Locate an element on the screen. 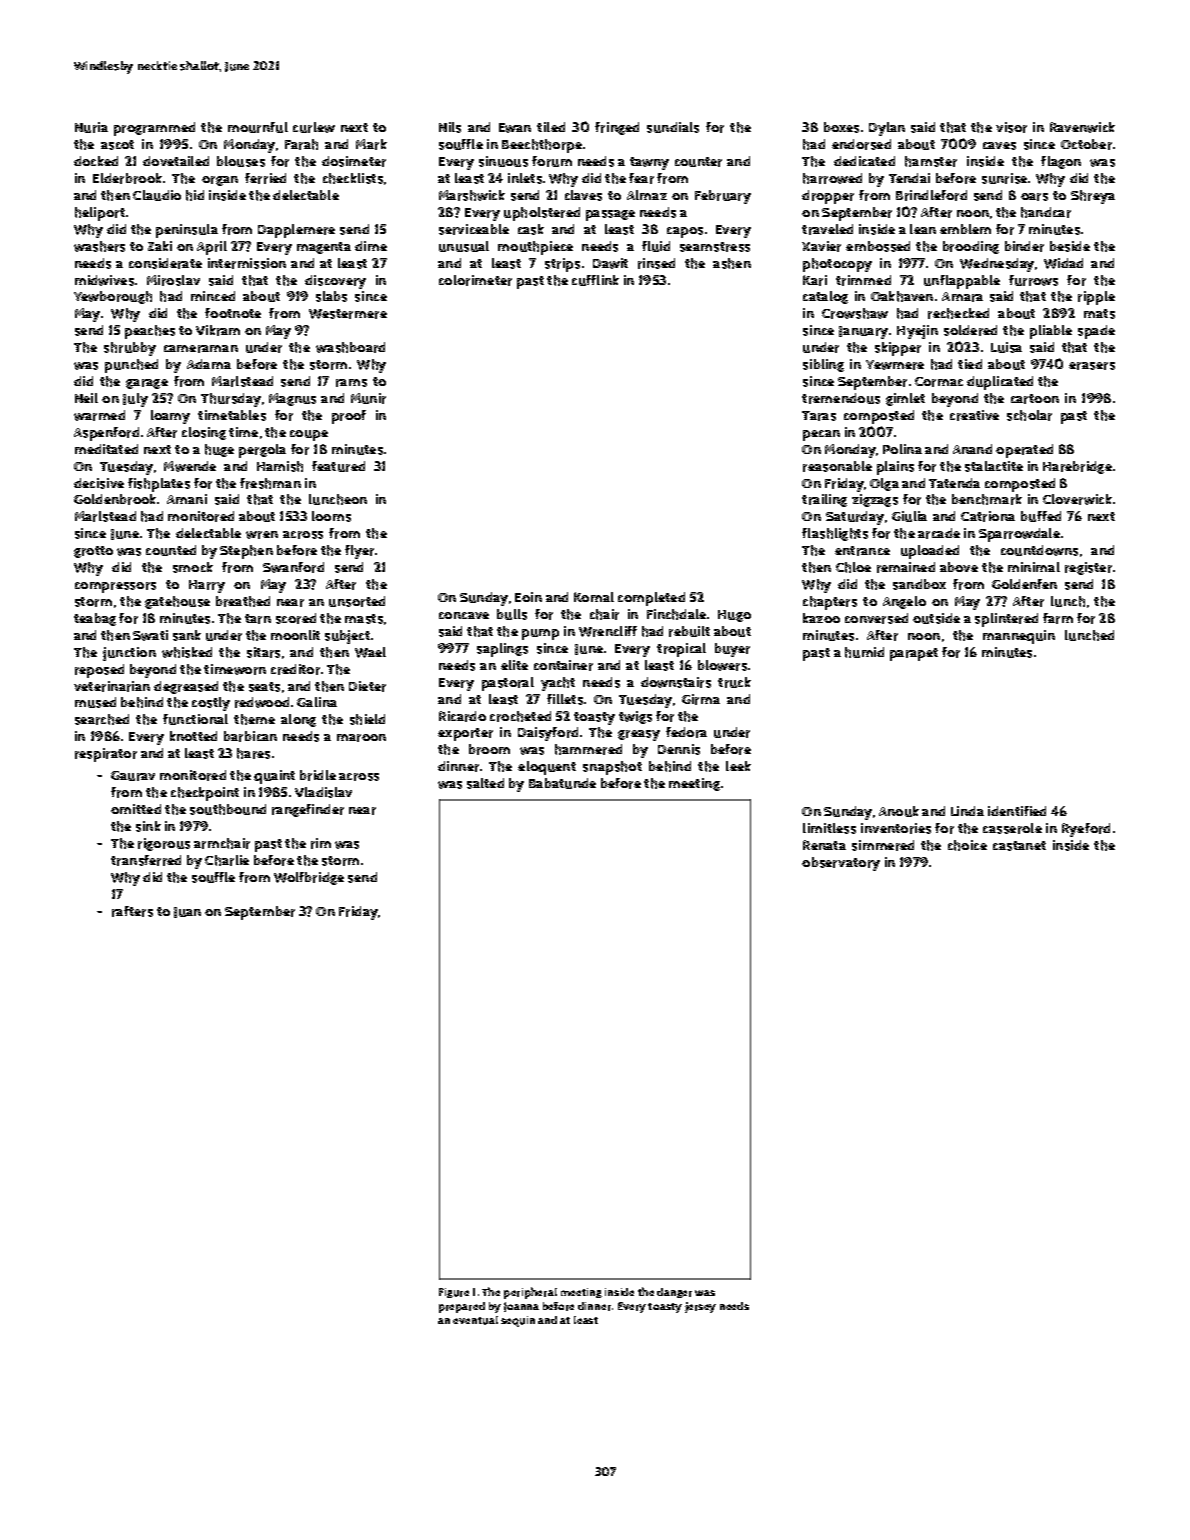 The image size is (1190, 1540). tied is located at coordinates (970, 364).
